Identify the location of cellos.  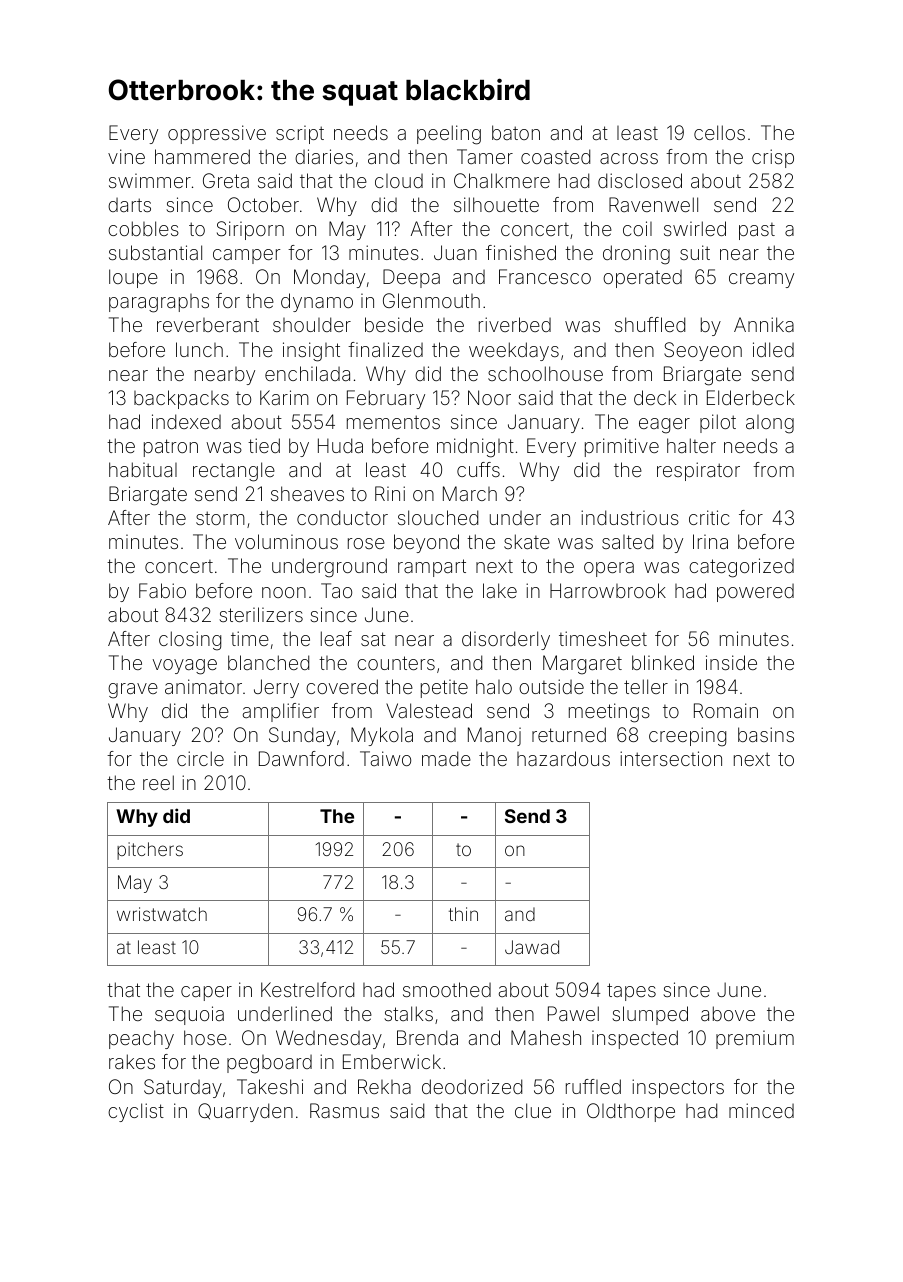
(719, 132).
